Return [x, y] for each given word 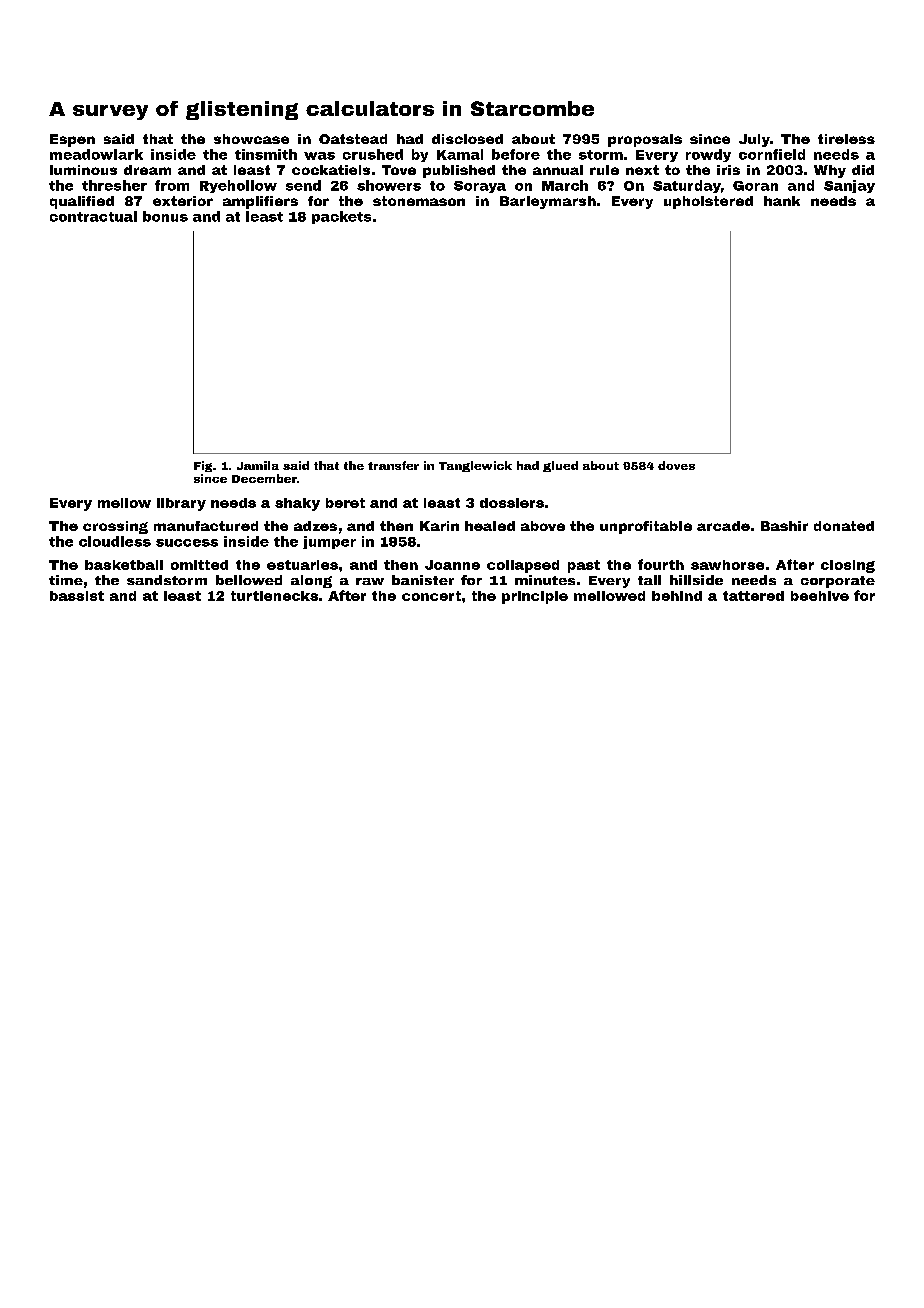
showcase [251, 139]
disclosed [467, 139]
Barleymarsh [548, 202]
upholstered [708, 202]
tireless [846, 139]
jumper [329, 542]
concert [431, 596]
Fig [203, 466]
